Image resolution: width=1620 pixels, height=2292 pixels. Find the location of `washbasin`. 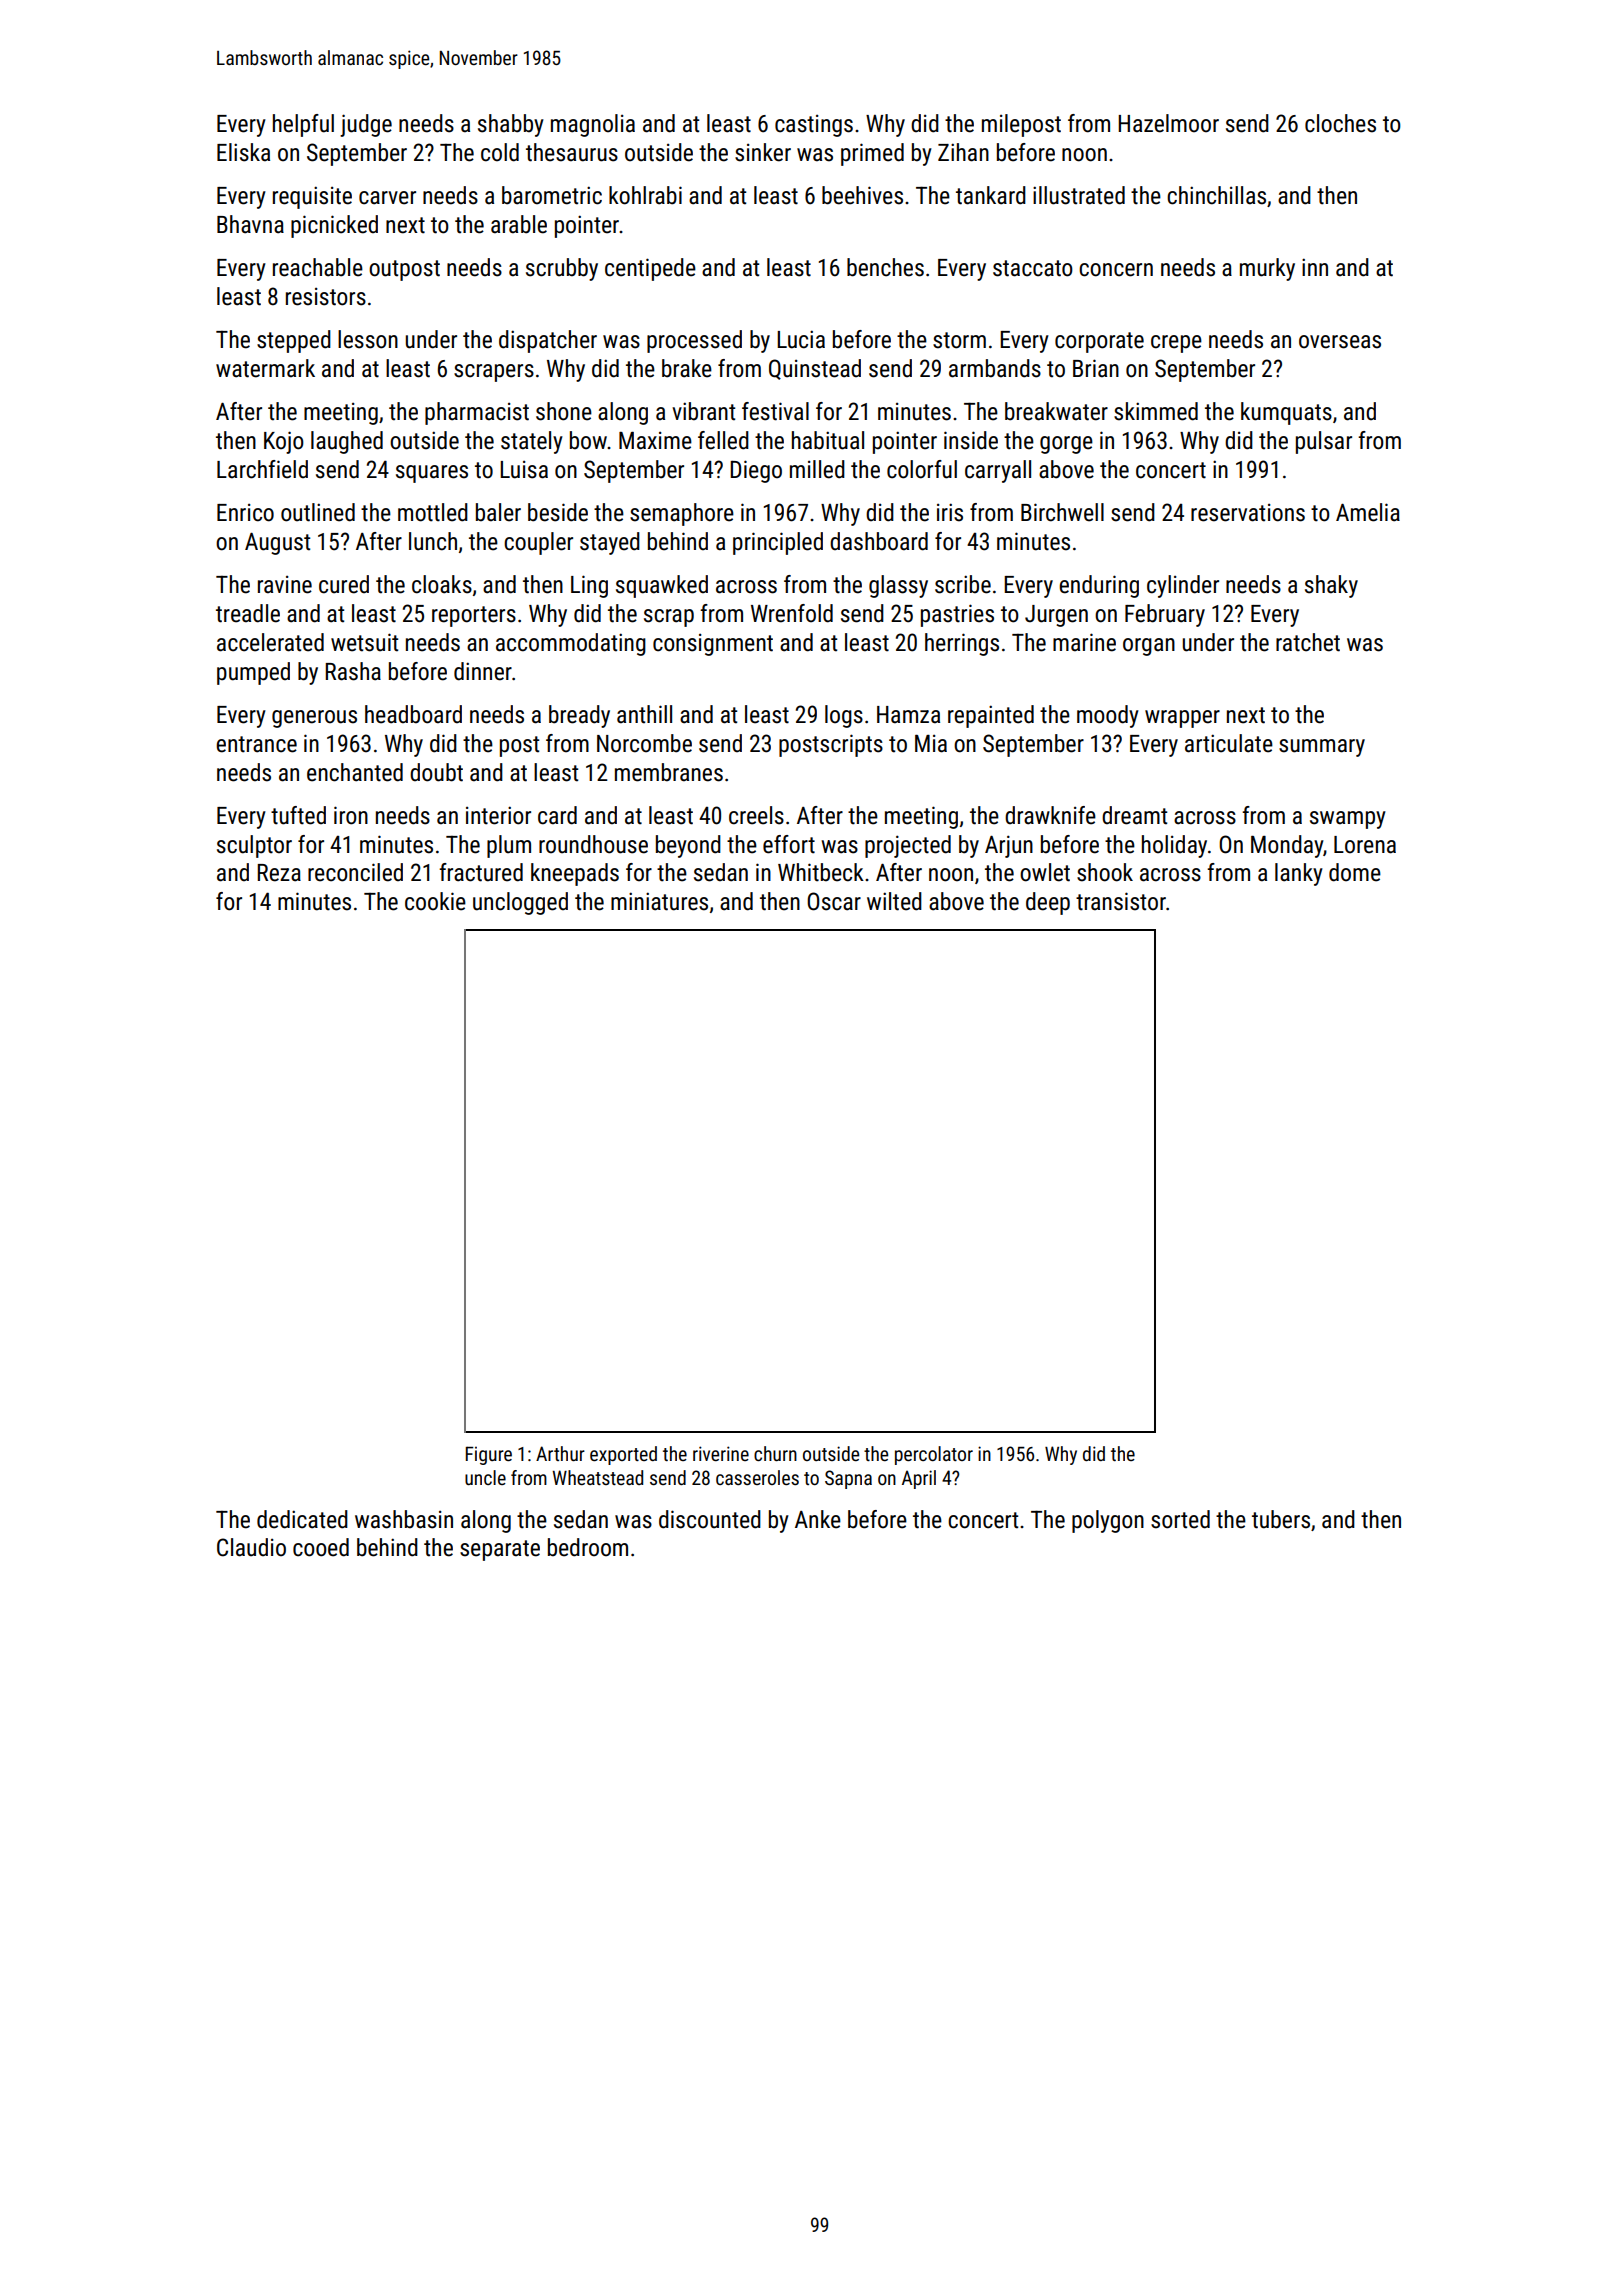

washbasin is located at coordinates (404, 1519).
